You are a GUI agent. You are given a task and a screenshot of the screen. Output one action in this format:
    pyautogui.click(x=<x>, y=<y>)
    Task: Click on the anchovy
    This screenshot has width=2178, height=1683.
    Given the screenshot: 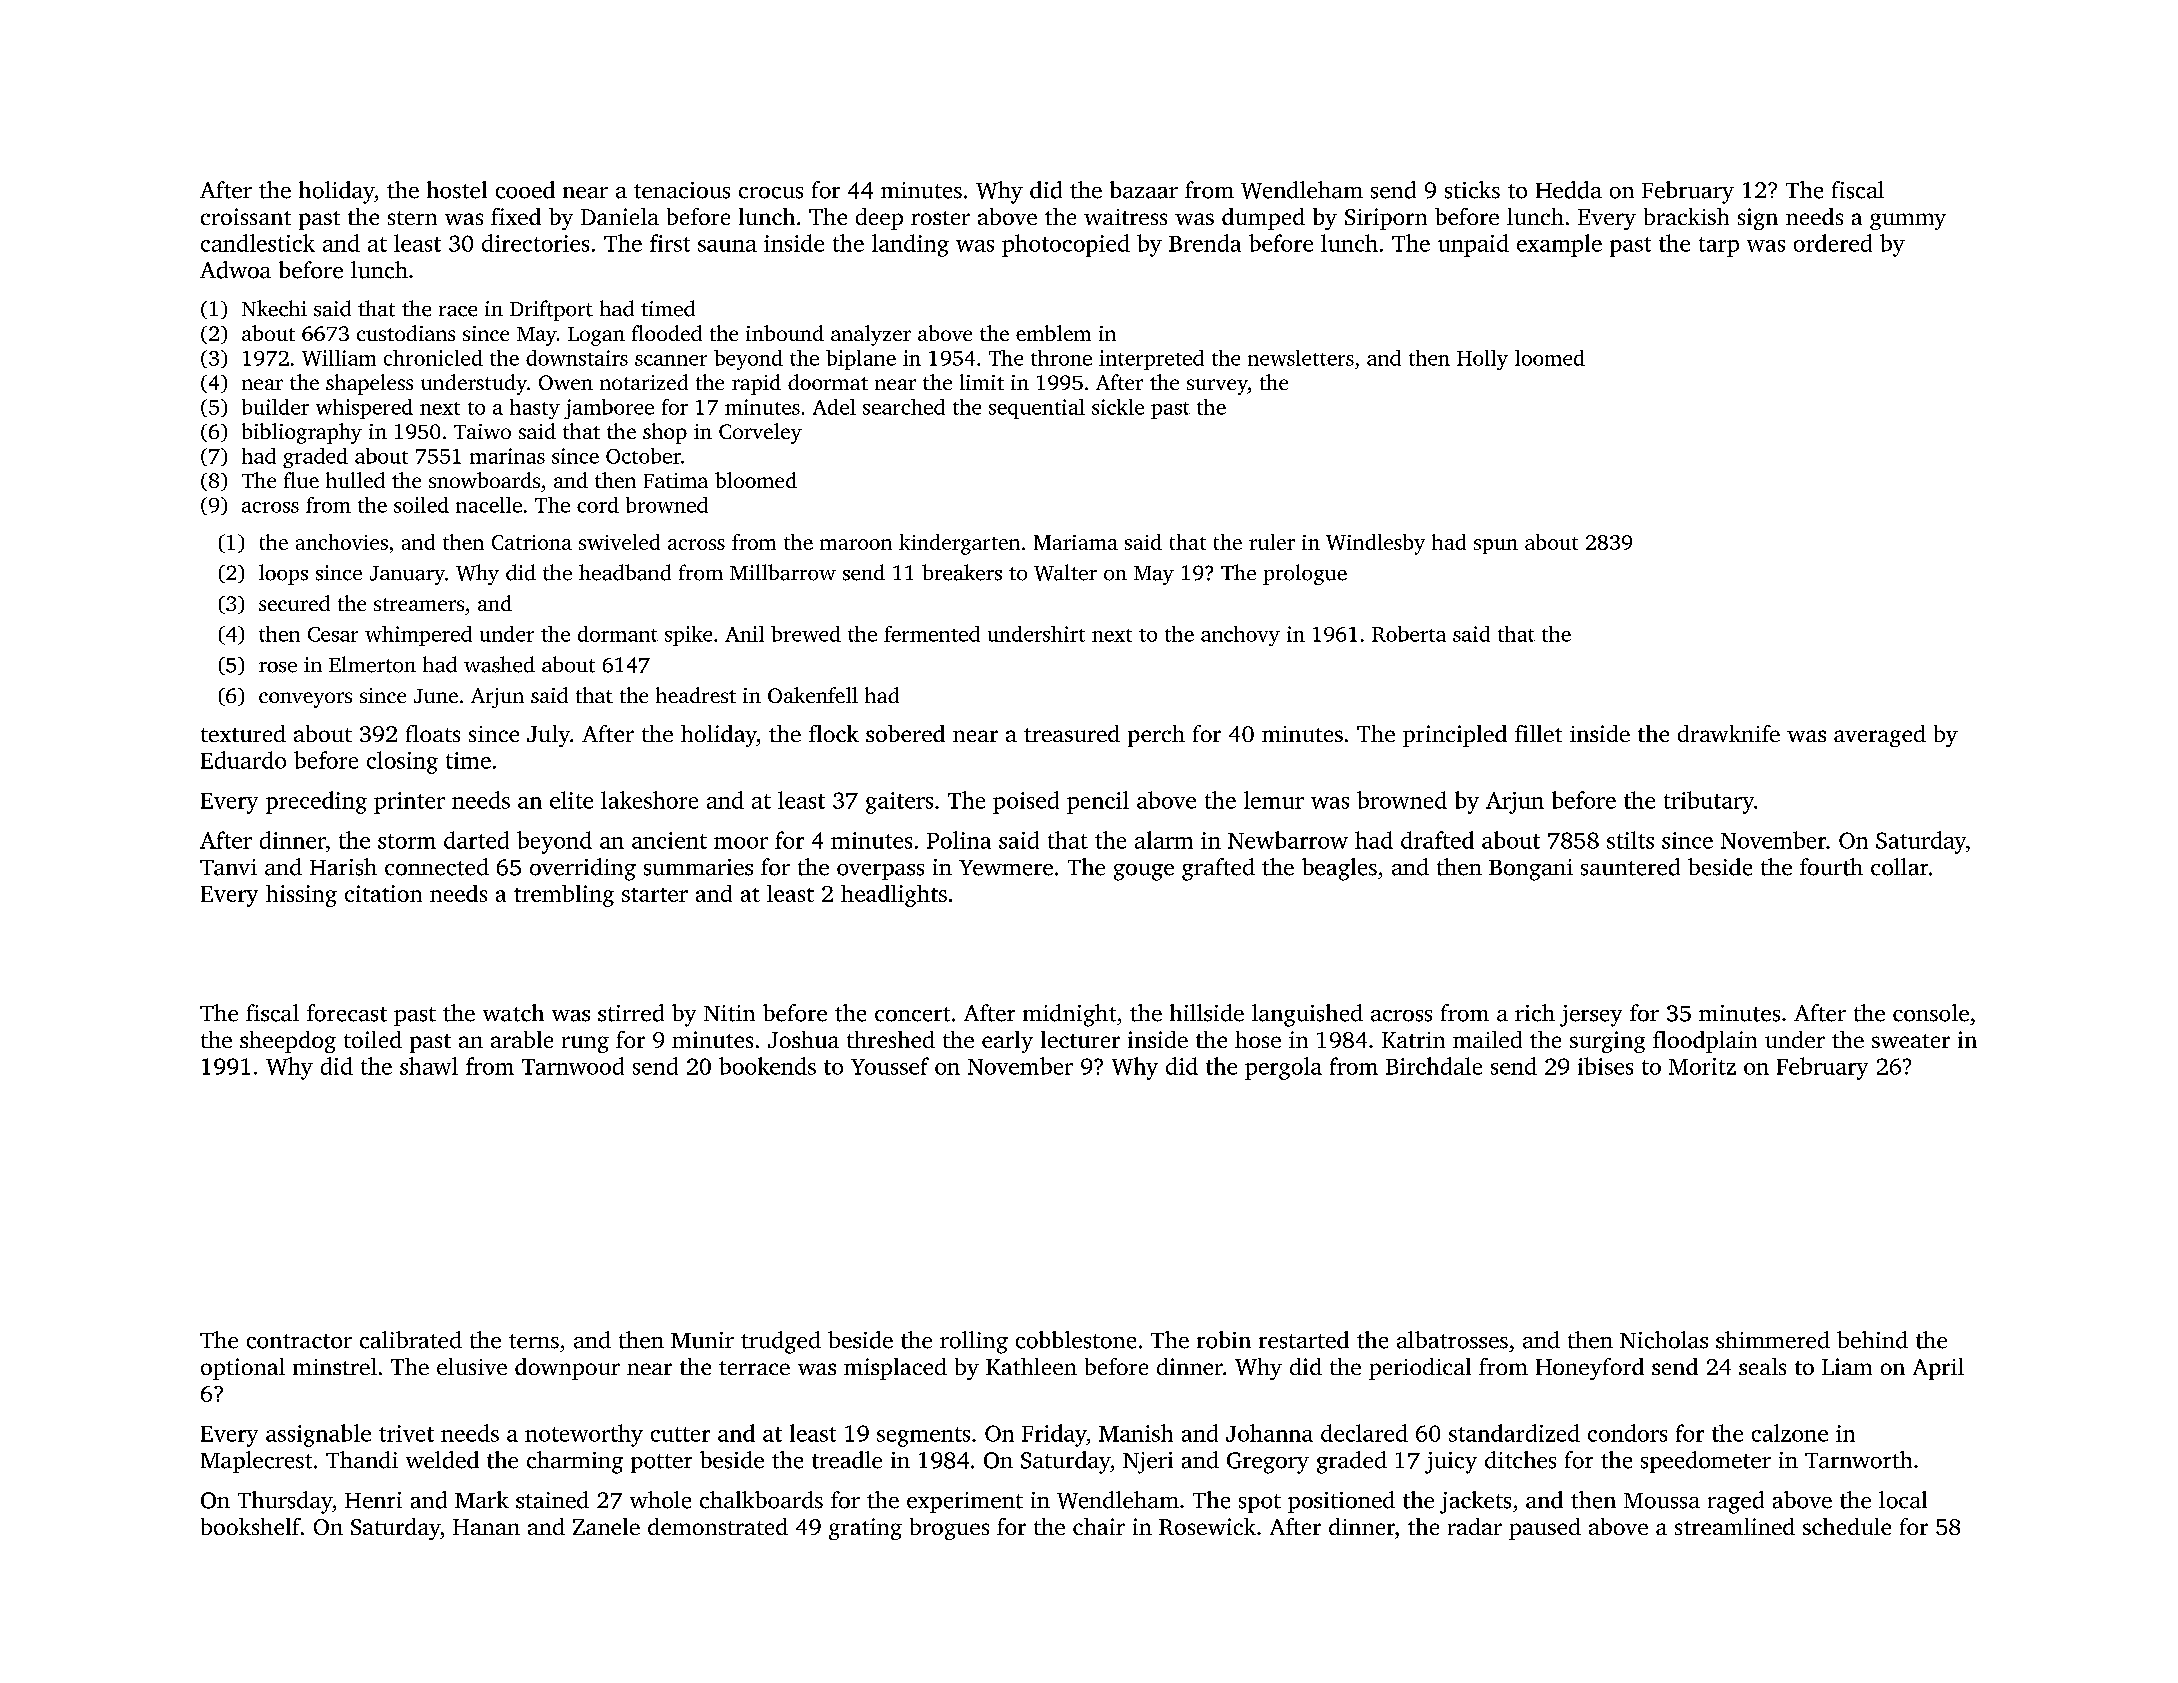 What is the action you would take?
    pyautogui.click(x=1240, y=636)
